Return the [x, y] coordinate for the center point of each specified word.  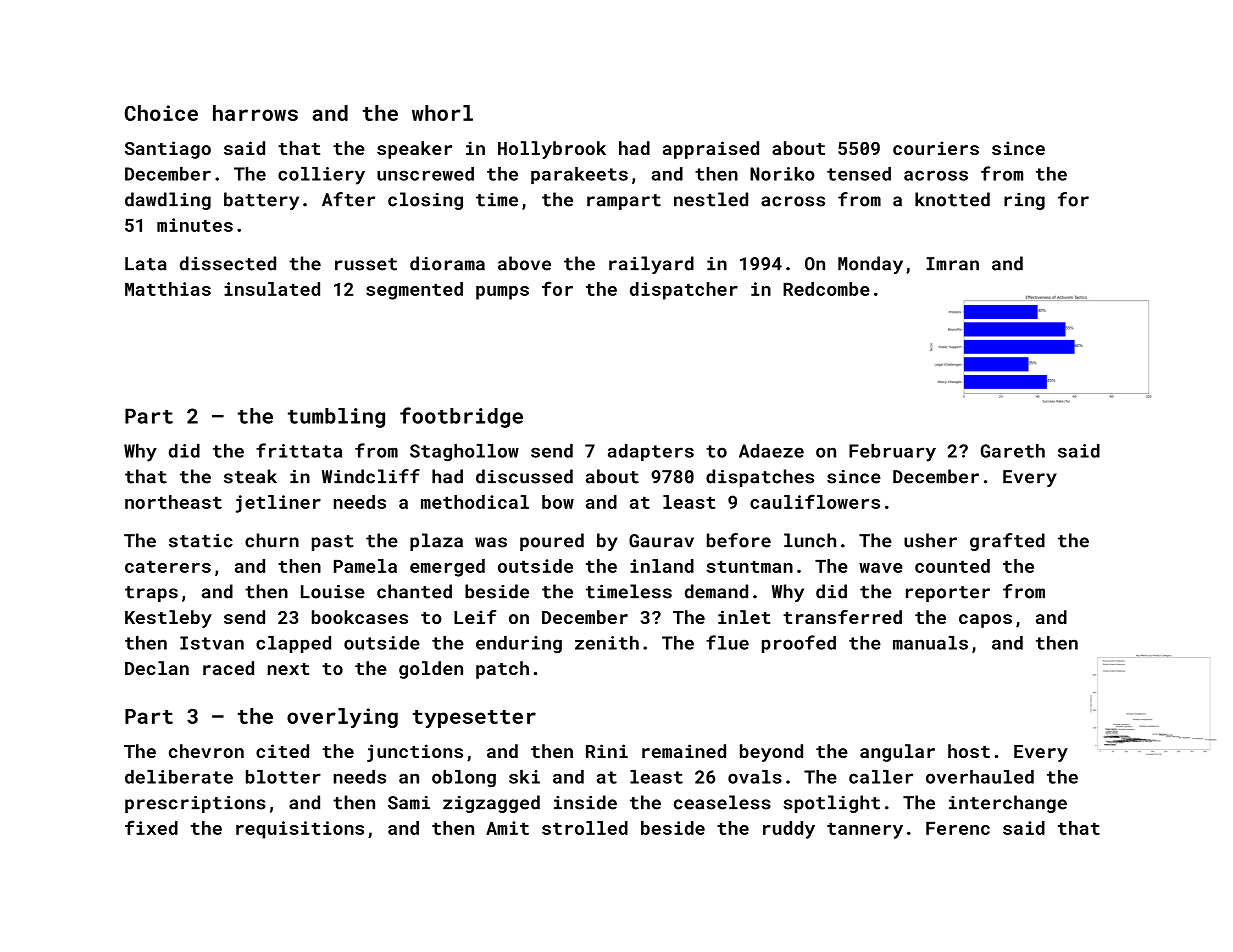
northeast [173, 502]
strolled [585, 828]
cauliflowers [815, 501]
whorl [442, 113]
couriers [936, 148]
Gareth [1013, 451]
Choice [161, 113]
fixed [151, 827]
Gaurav [661, 541]
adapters [651, 452]
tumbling [336, 418]
